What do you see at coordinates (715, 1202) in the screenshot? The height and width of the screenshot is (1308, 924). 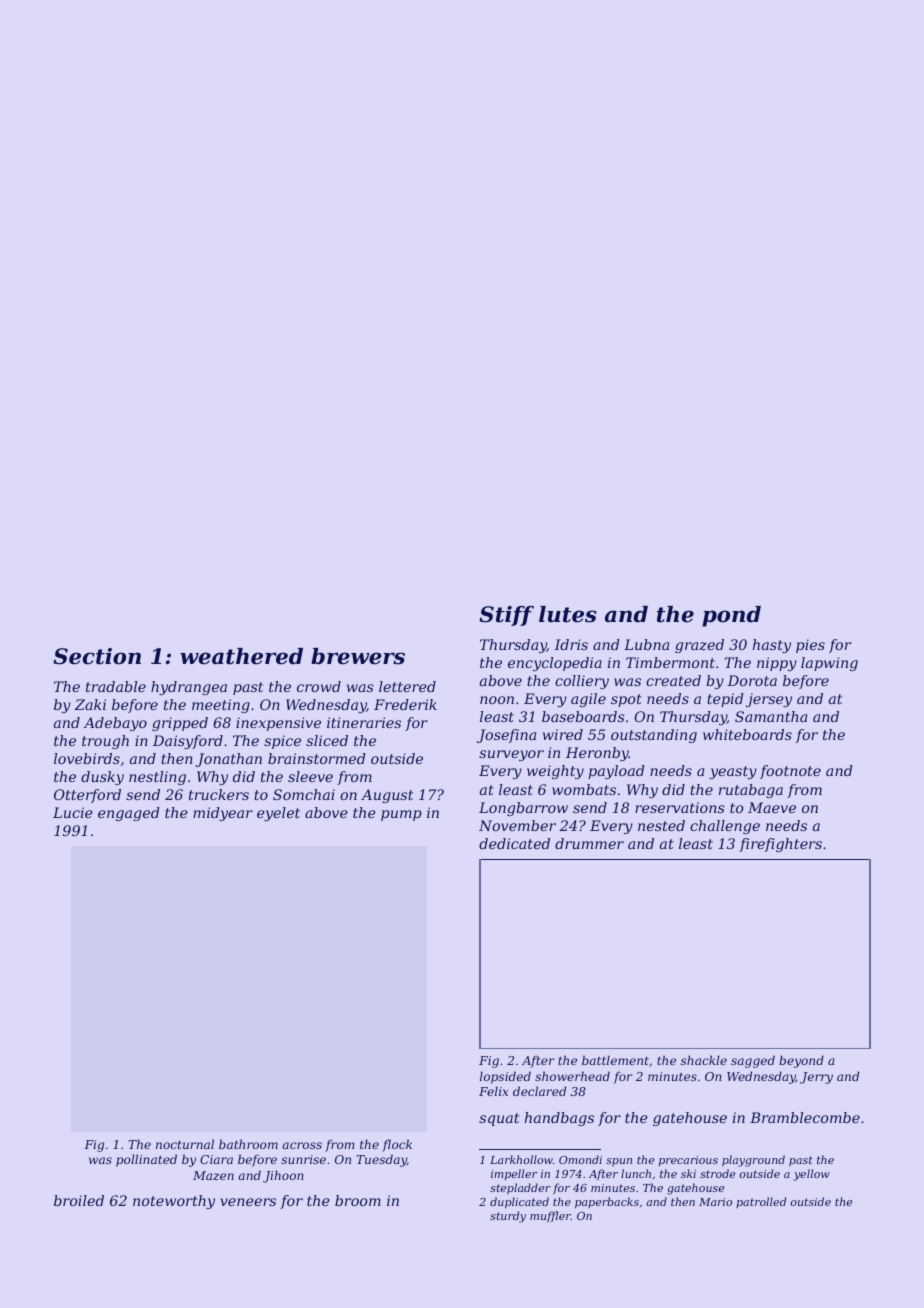 I see `Mario` at bounding box center [715, 1202].
